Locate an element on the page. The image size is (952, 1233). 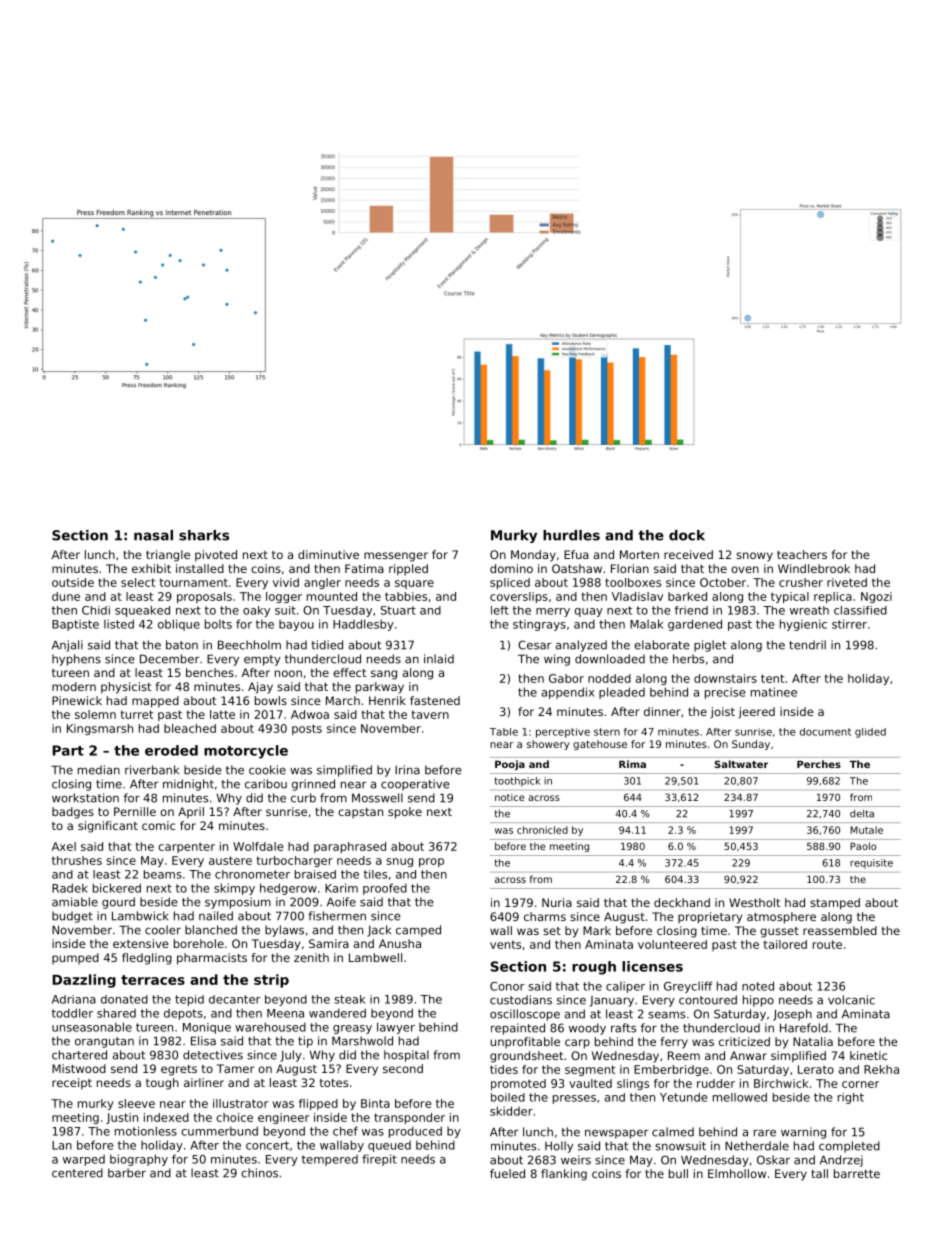
hurdles is located at coordinates (571, 535).
